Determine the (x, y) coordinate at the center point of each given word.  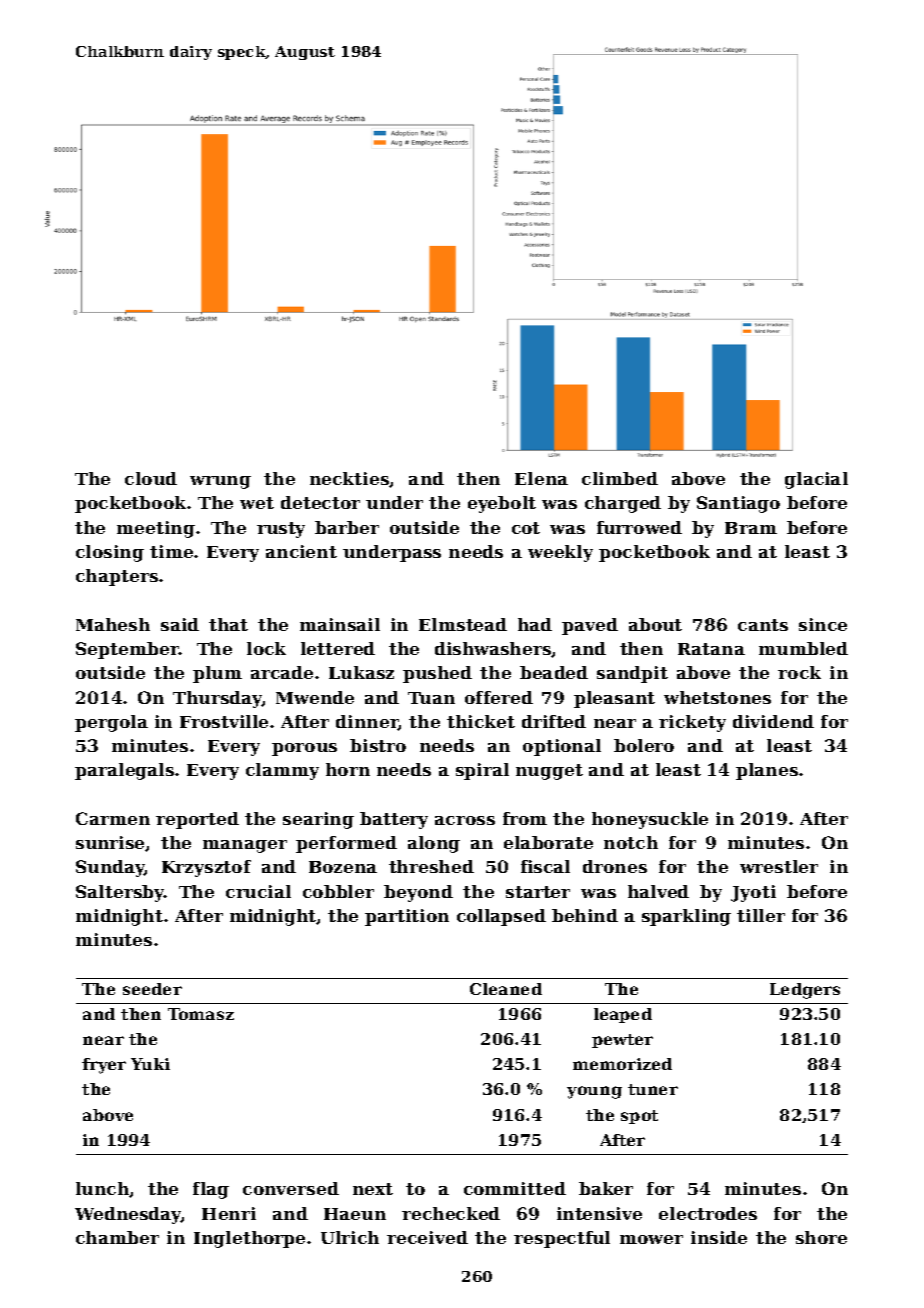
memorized (622, 1064)
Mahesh (113, 624)
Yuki (150, 1064)
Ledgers (805, 991)
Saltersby (120, 893)
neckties (349, 478)
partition (407, 917)
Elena (541, 478)
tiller (761, 915)
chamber (117, 1237)
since (823, 624)
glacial (816, 480)
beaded (554, 672)
